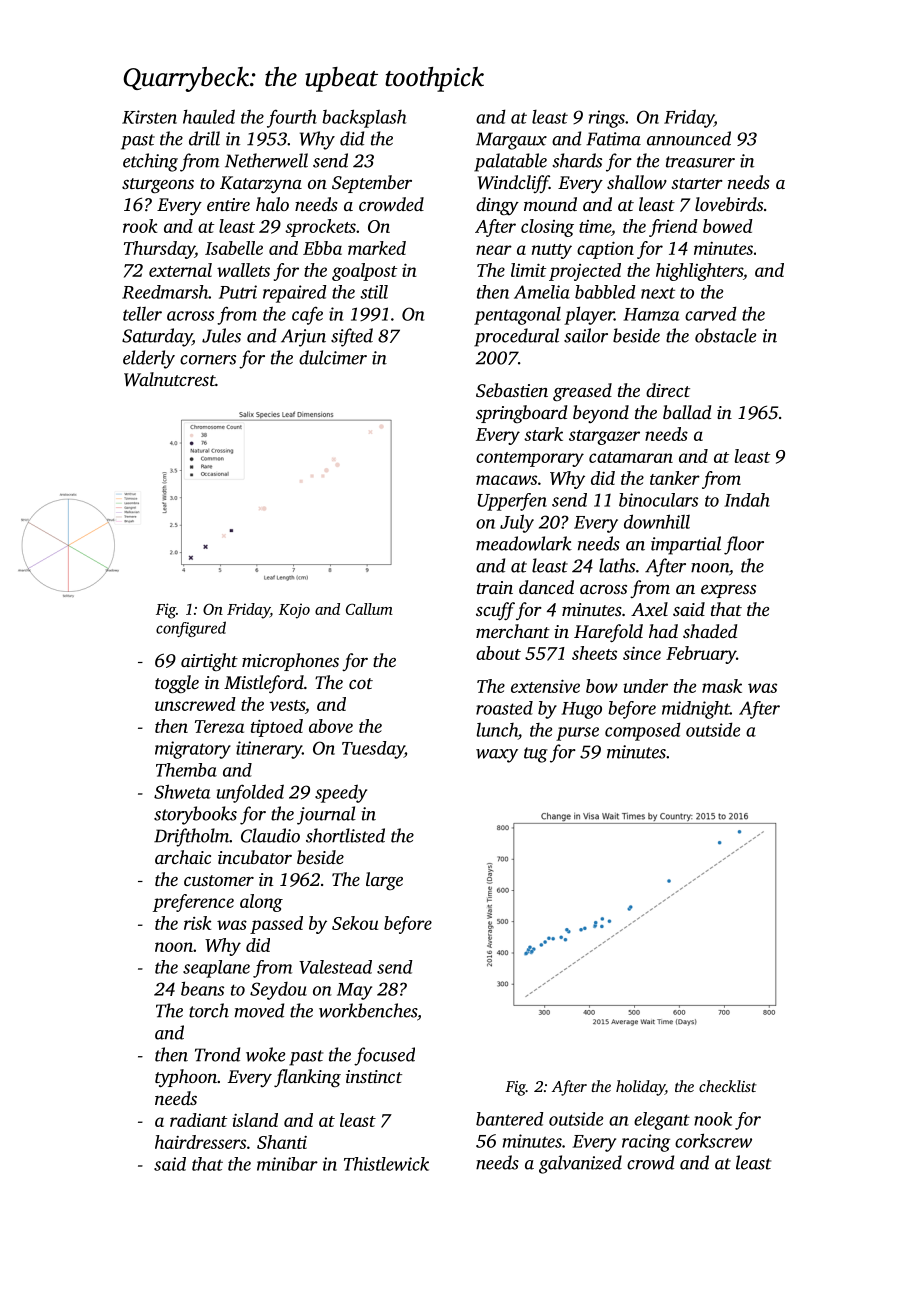 This document has height=1316, width=908. Describe the element at coordinates (150, 162) in the document. I see `etching` at that location.
